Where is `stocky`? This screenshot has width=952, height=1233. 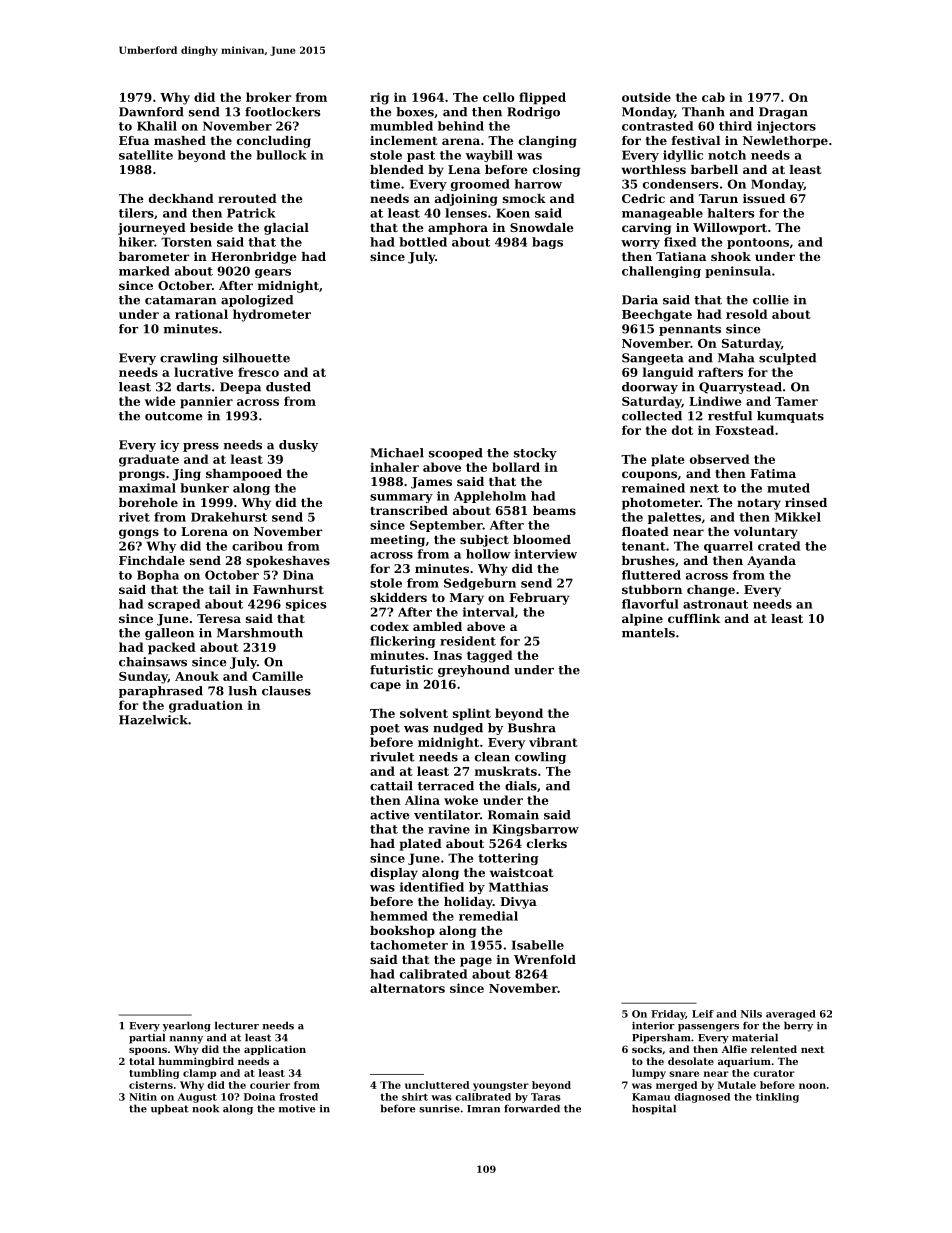
stocky is located at coordinates (535, 454).
